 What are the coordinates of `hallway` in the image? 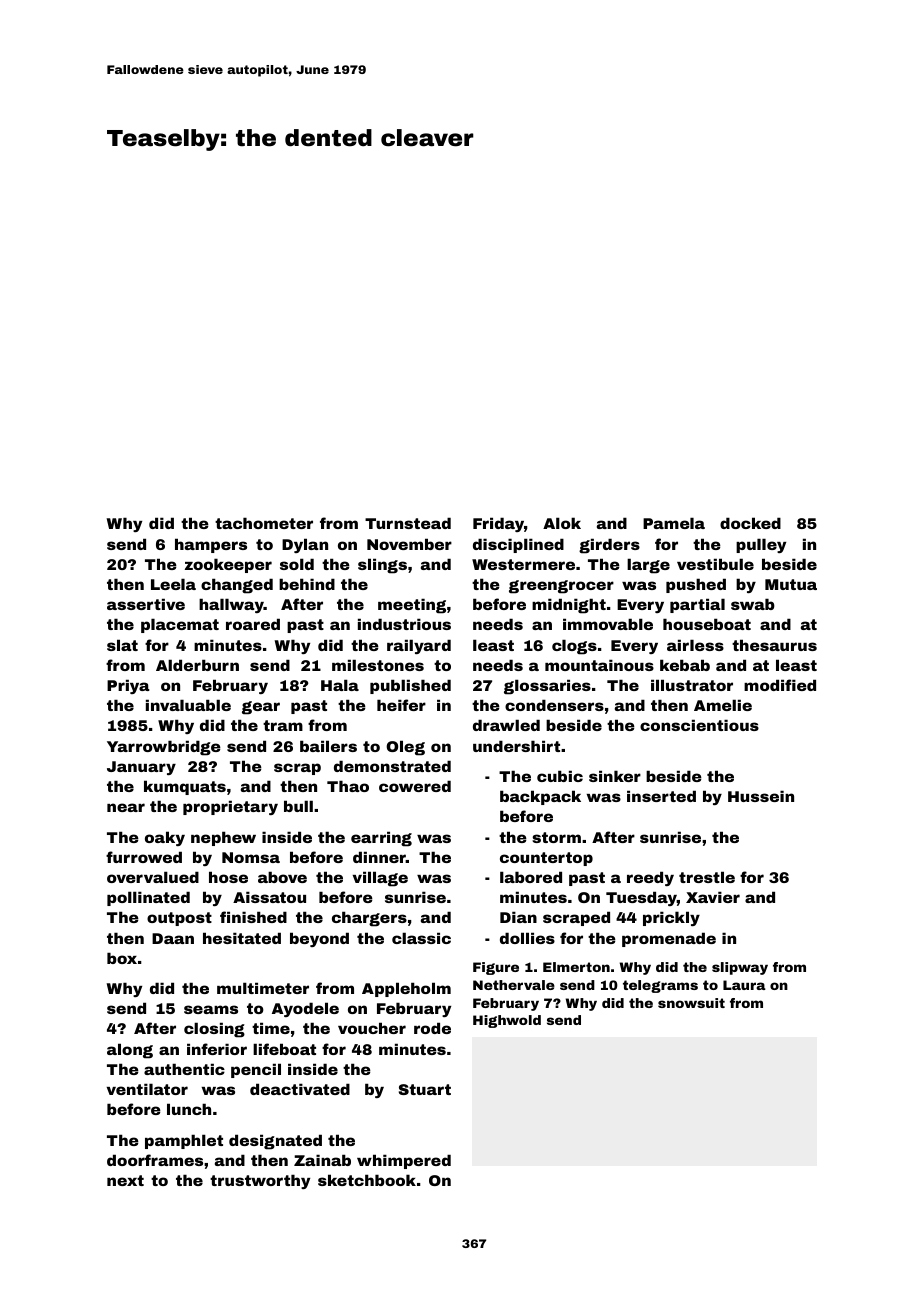 It's located at (231, 605).
